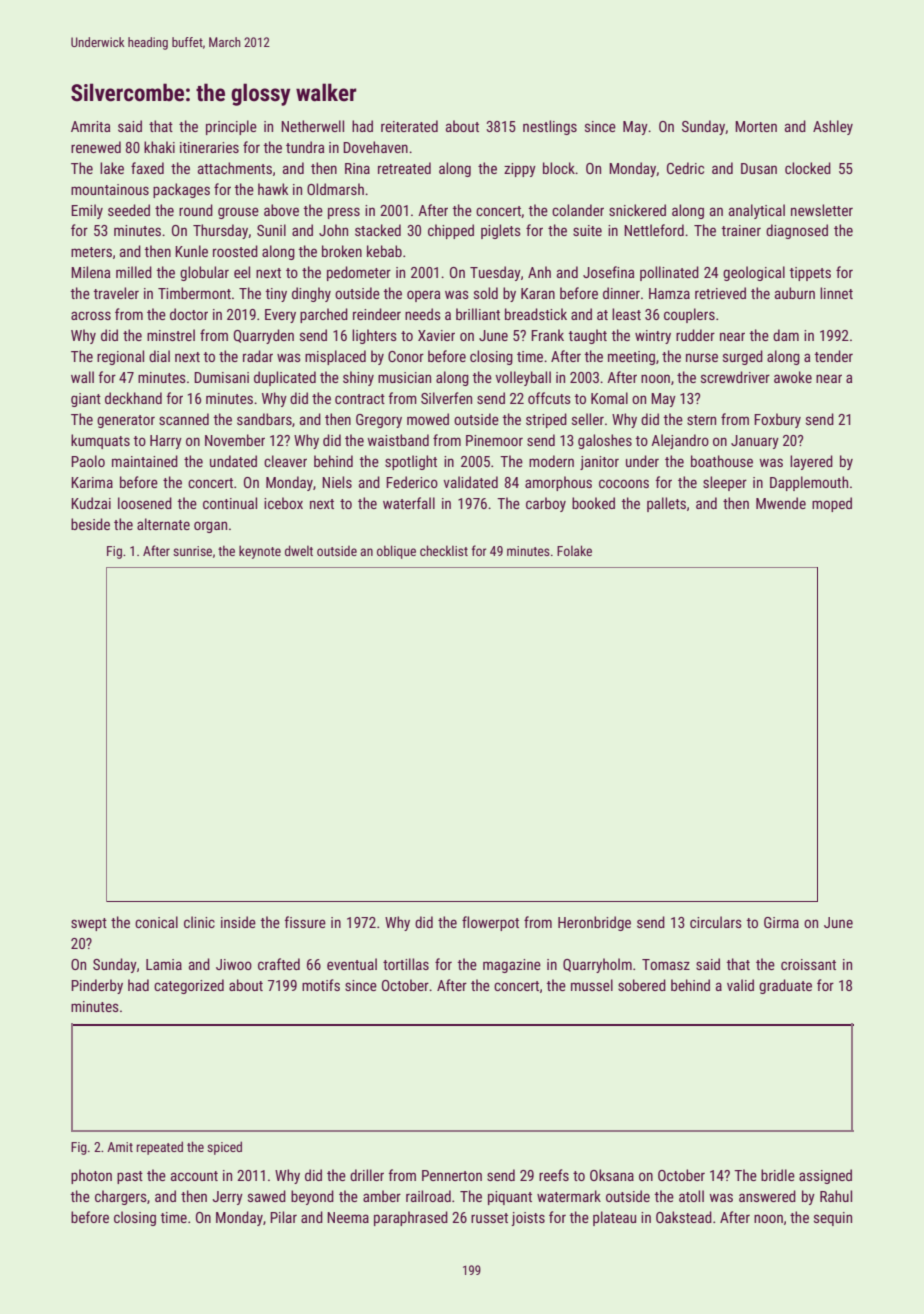  I want to click on lighters, so click(374, 336).
